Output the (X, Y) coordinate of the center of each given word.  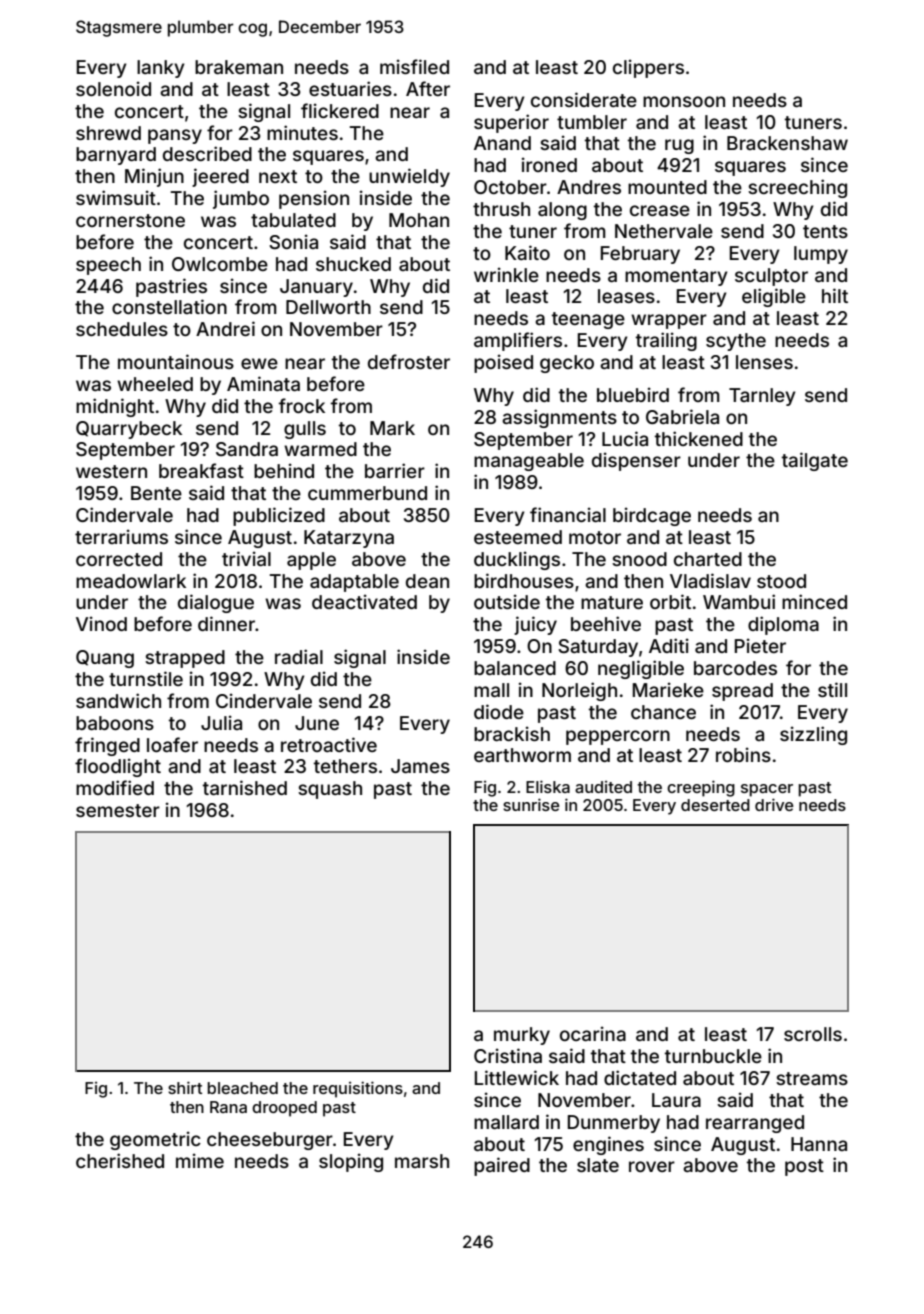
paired (502, 1166)
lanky (161, 69)
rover (652, 1166)
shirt (185, 1087)
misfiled (414, 66)
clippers (648, 68)
